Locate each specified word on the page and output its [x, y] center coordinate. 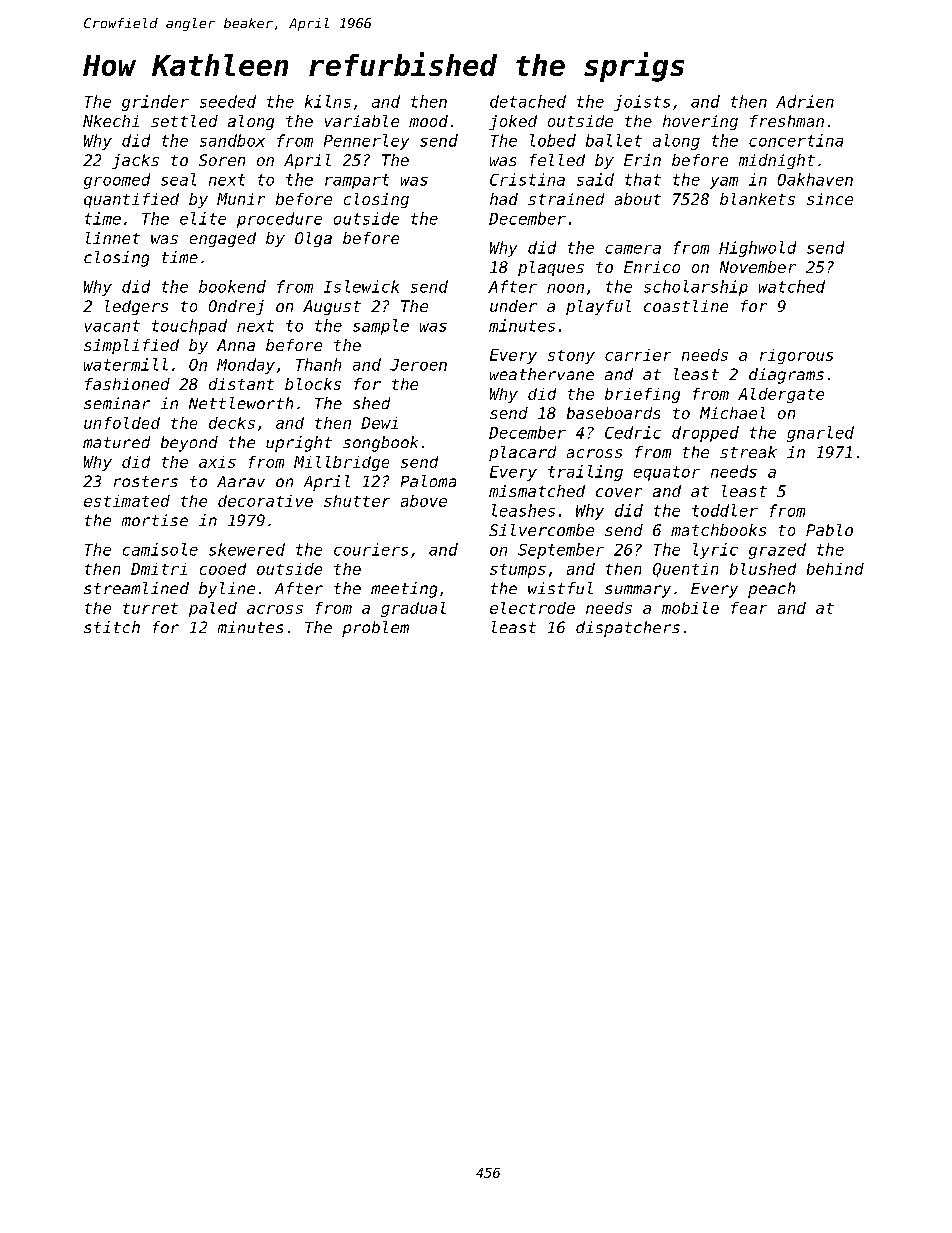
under [513, 306]
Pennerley [366, 142]
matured [116, 442]
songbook [380, 444]
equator [667, 473]
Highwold [757, 249]
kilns [328, 101]
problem [375, 629]
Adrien [805, 101]
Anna [236, 345]
